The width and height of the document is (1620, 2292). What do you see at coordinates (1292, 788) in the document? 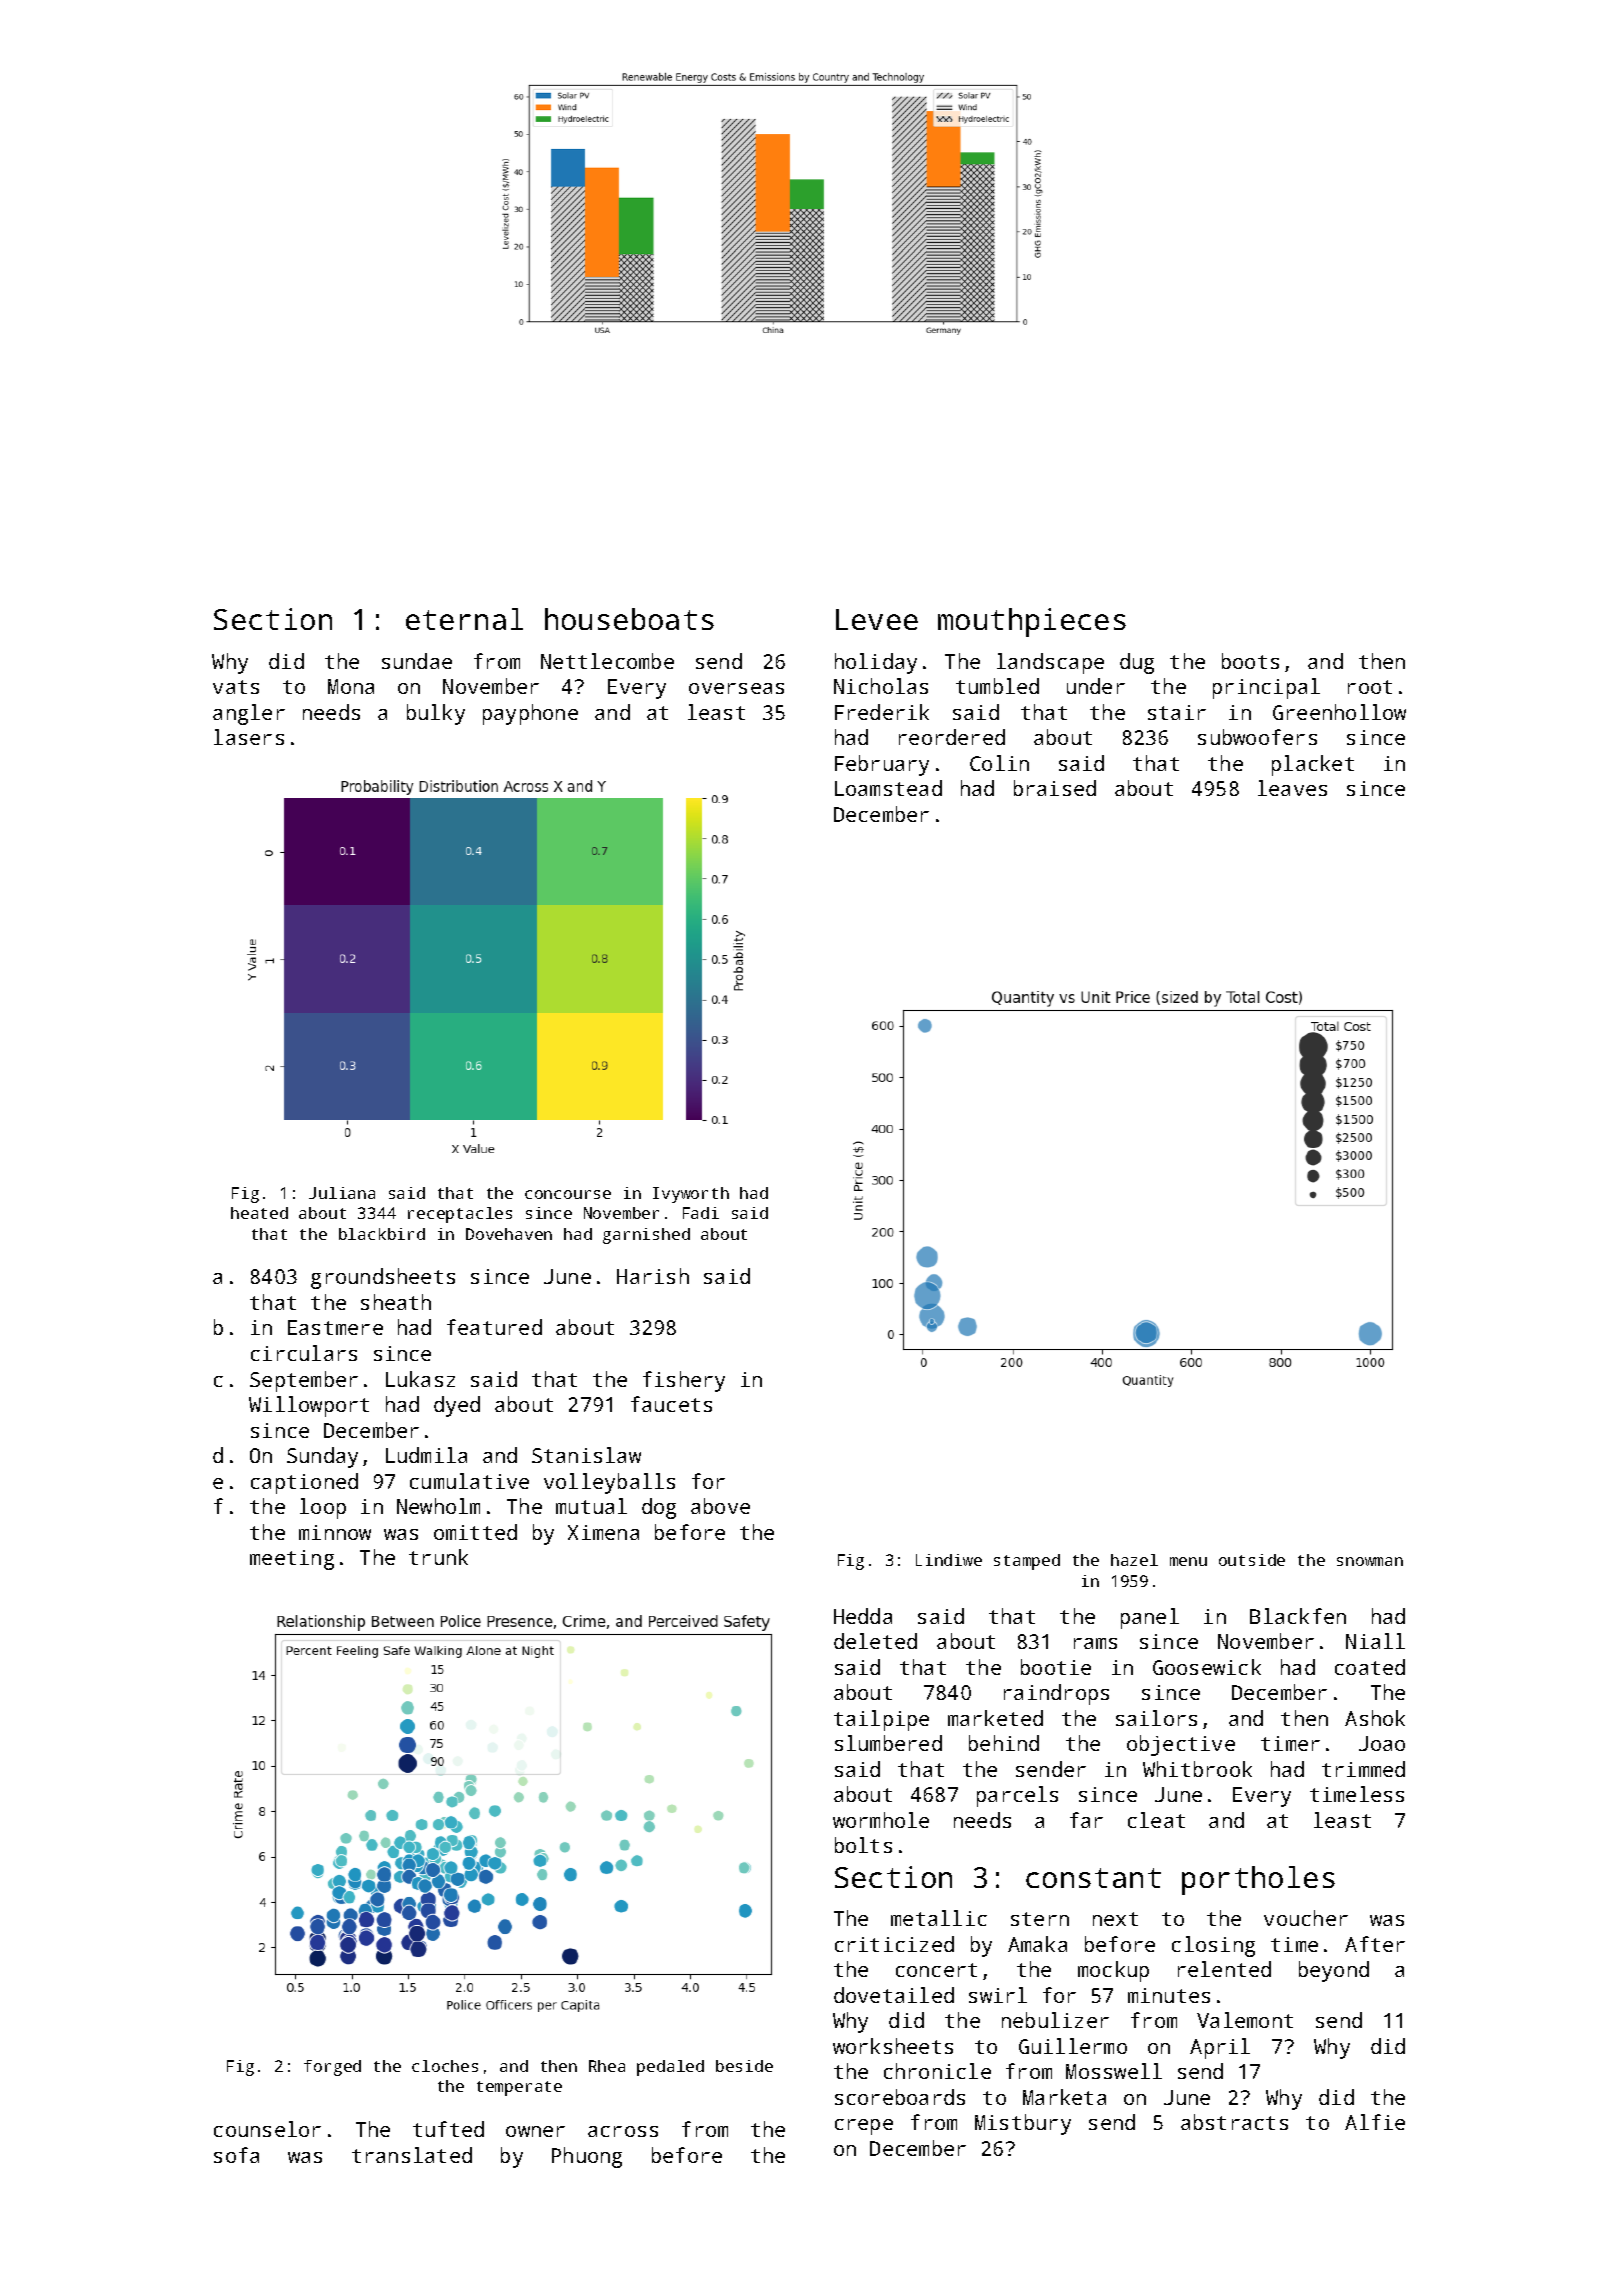
I see `leaves` at bounding box center [1292, 788].
